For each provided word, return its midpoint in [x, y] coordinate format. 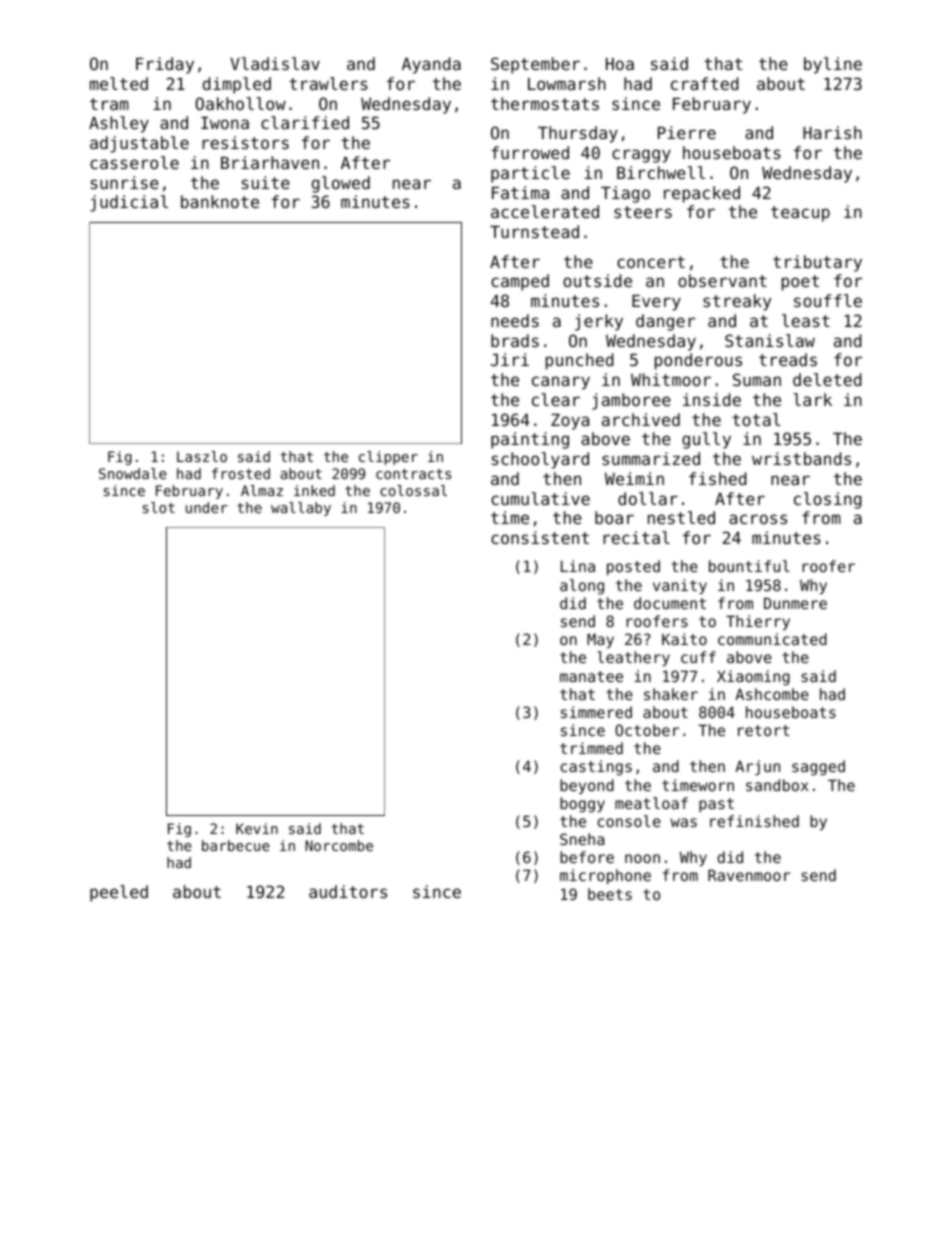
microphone [605, 876]
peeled [119, 893]
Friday [165, 65]
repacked [702, 194]
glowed [341, 184]
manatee [591, 676]
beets [610, 894]
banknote [220, 201]
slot [159, 507]
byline [833, 65]
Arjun [757, 767]
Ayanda [431, 65]
